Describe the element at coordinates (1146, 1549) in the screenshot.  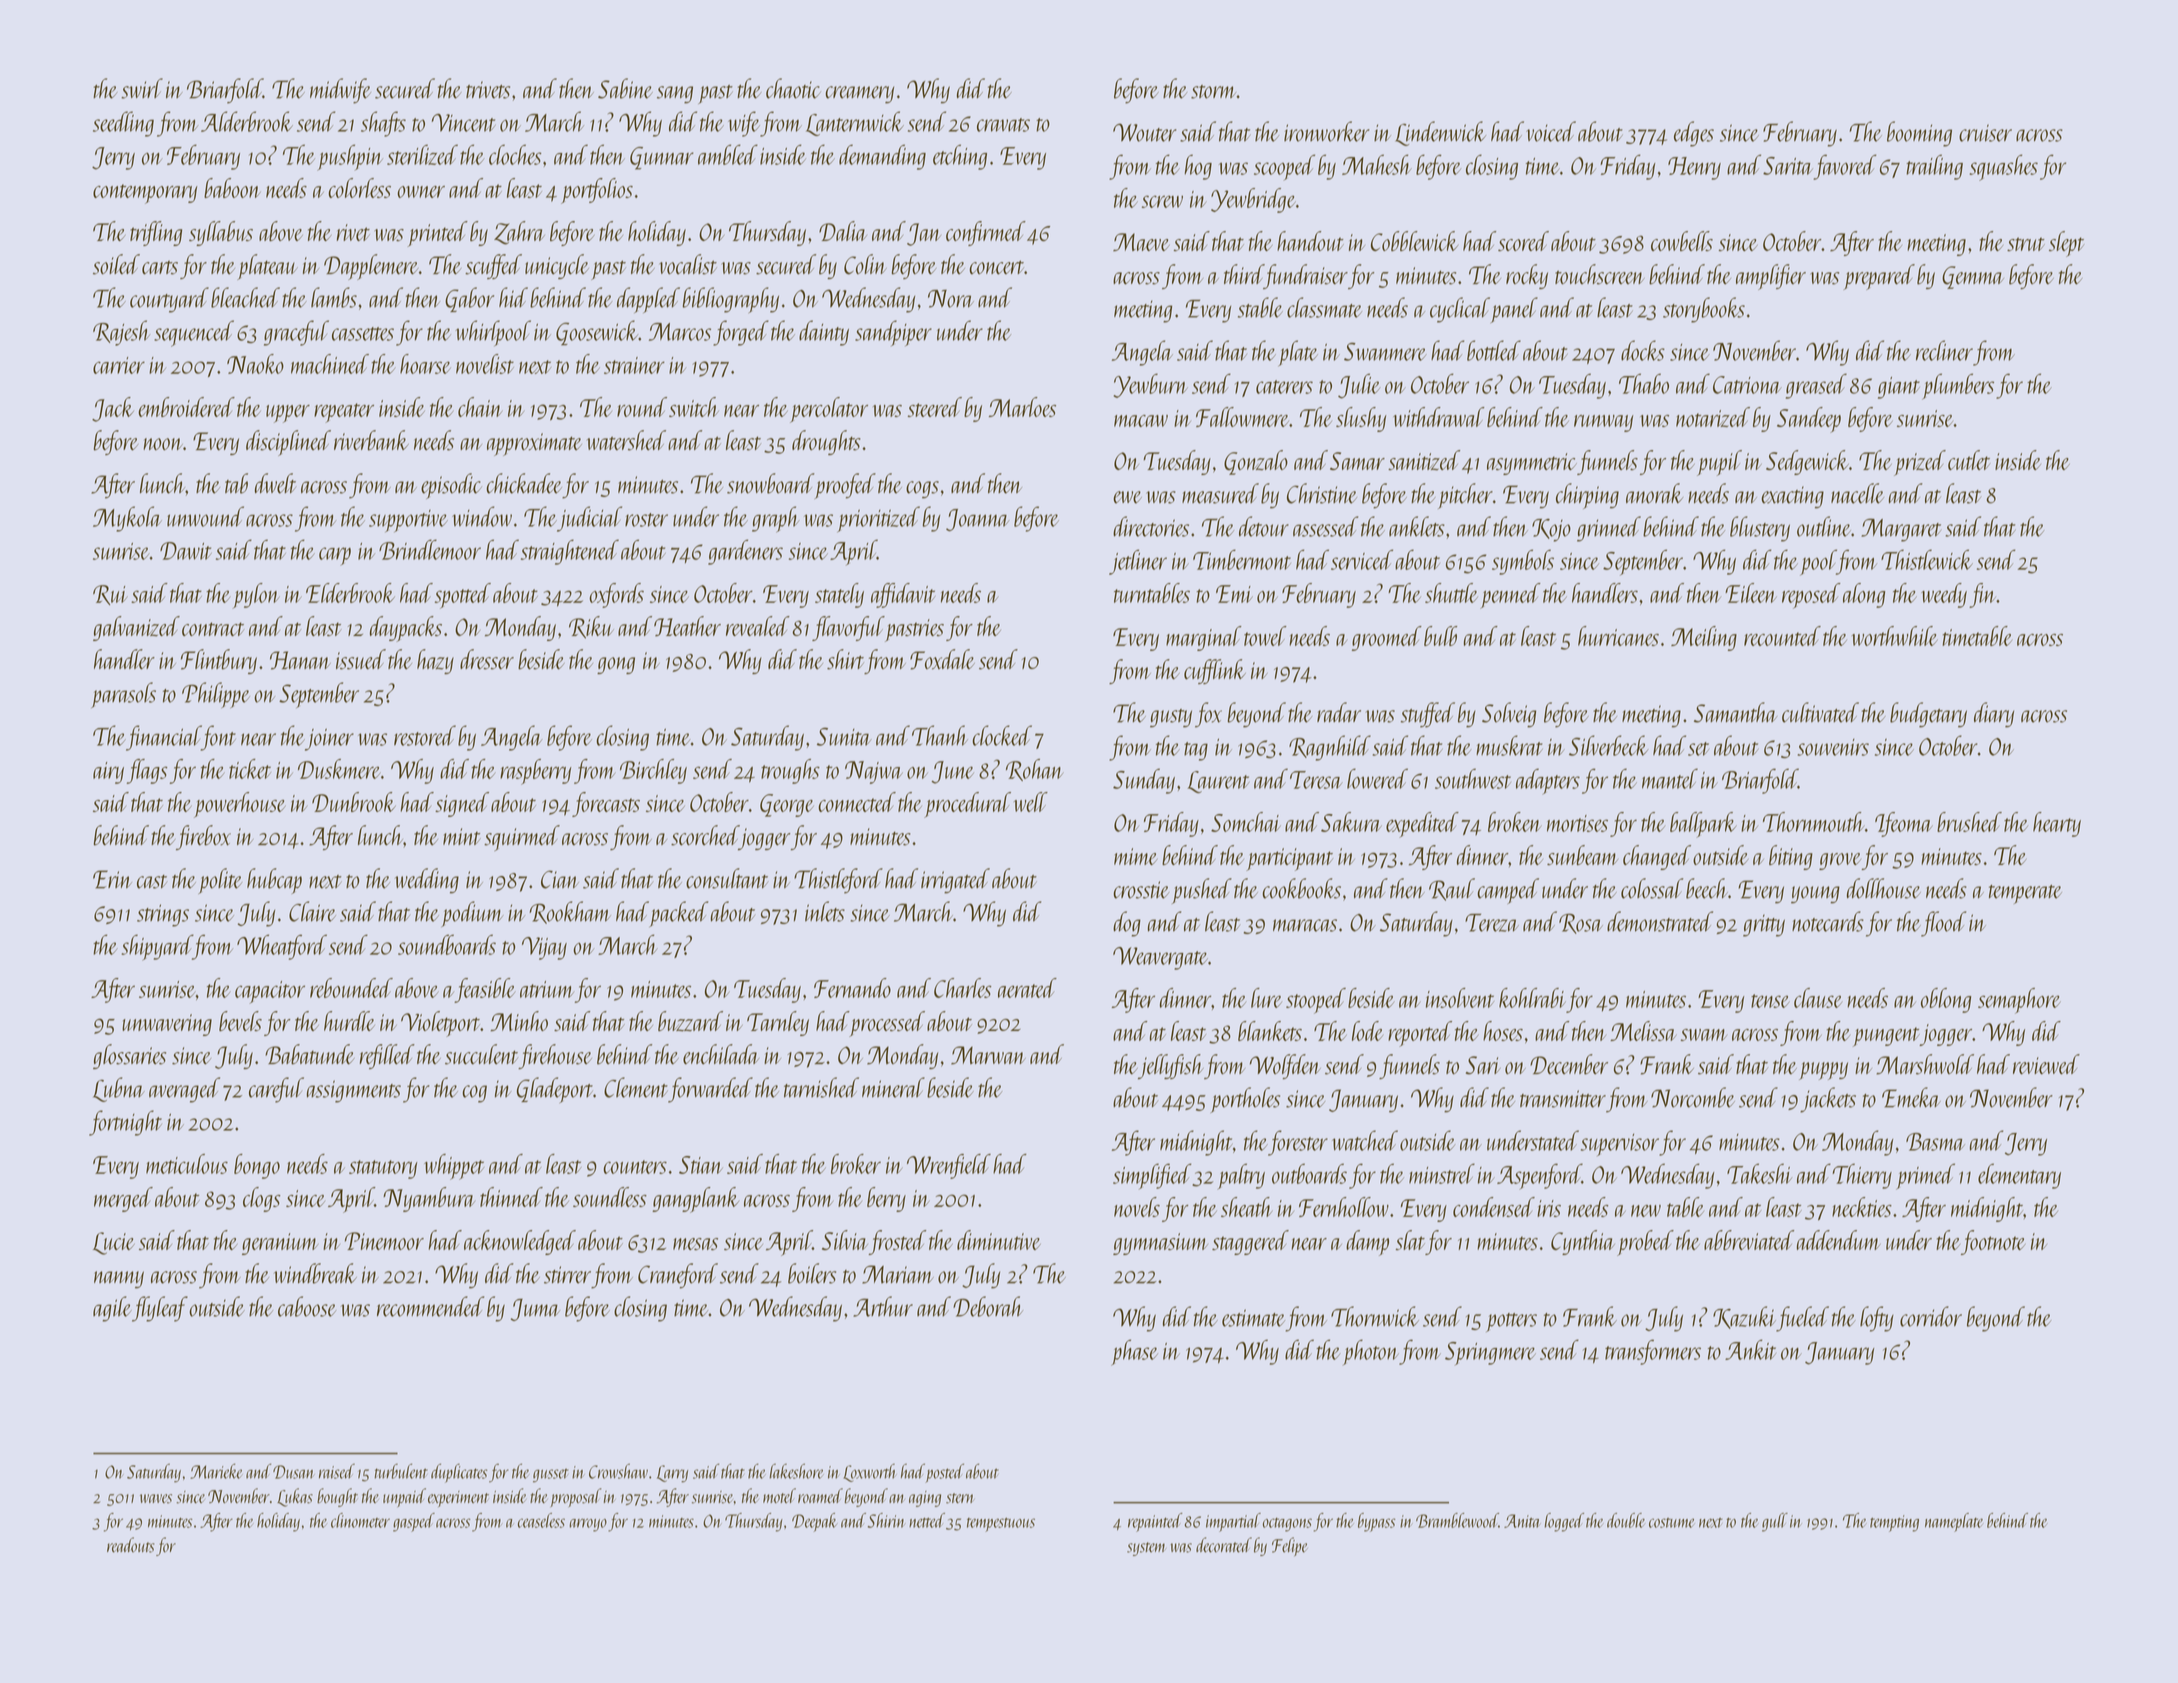
I see `system` at that location.
